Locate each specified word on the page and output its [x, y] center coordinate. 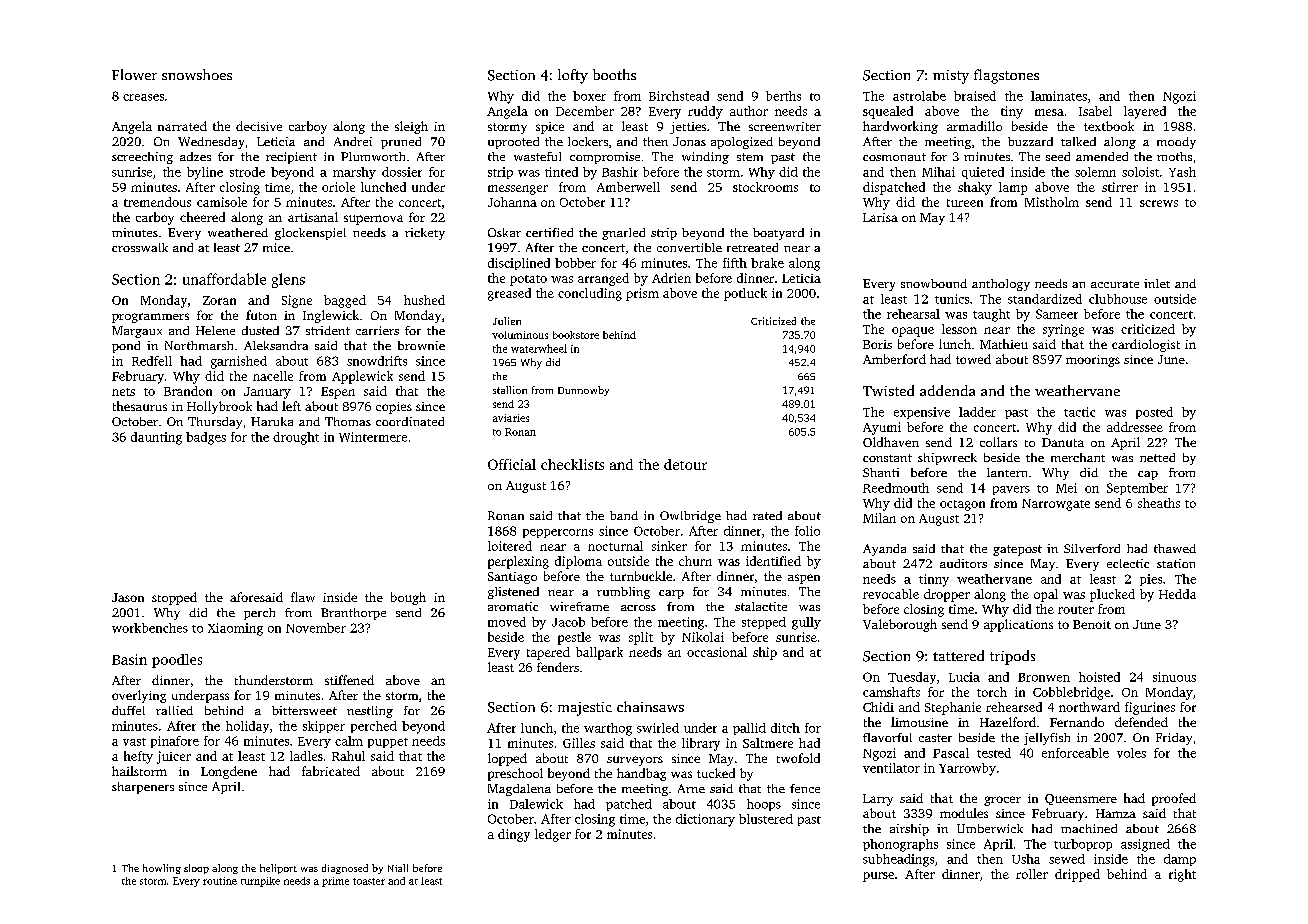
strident [328, 330]
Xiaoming [235, 629]
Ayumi [882, 428]
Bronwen [1044, 677]
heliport [278, 869]
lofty [573, 76]
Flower [134, 74]
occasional [717, 652]
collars [998, 442]
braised [975, 96]
